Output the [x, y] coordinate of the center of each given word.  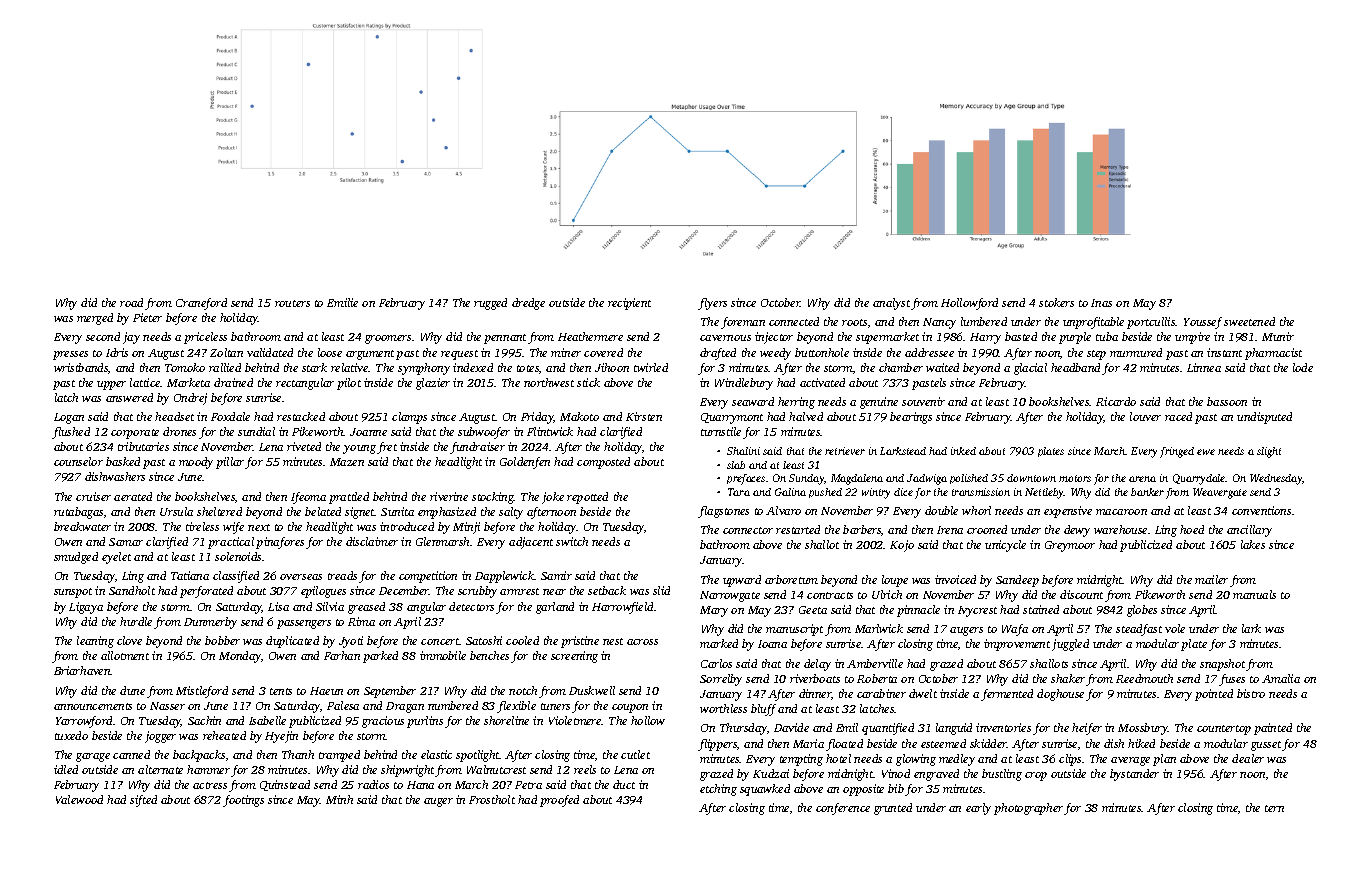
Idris [117, 352]
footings [243, 801]
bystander [1134, 775]
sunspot [73, 593]
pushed [825, 493]
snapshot [1222, 665]
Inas [1101, 303]
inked [963, 451]
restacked [301, 416]
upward [742, 581]
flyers [712, 304]
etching [718, 790]
